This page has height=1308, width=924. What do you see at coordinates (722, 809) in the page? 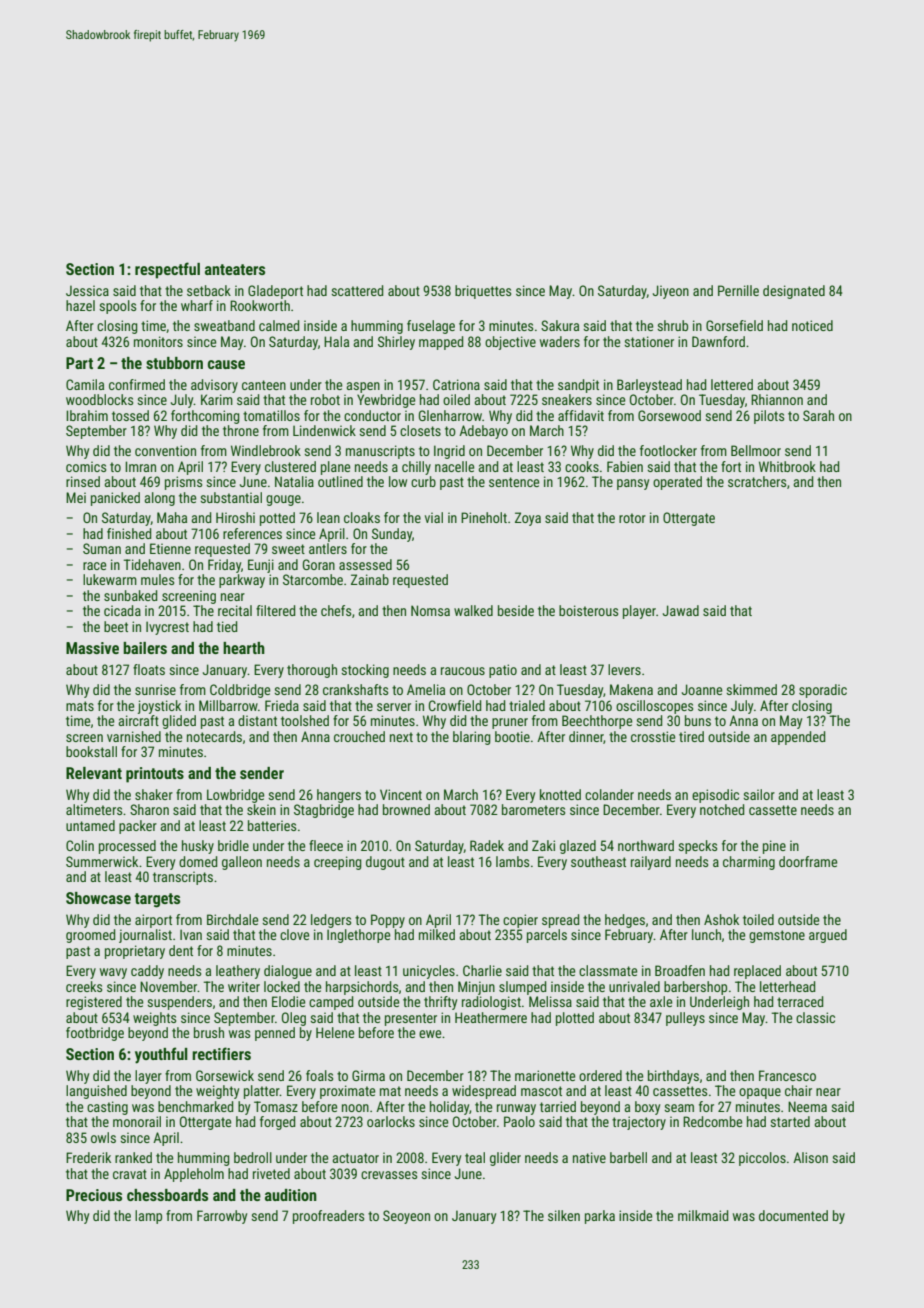
I see `notched` at bounding box center [722, 809].
